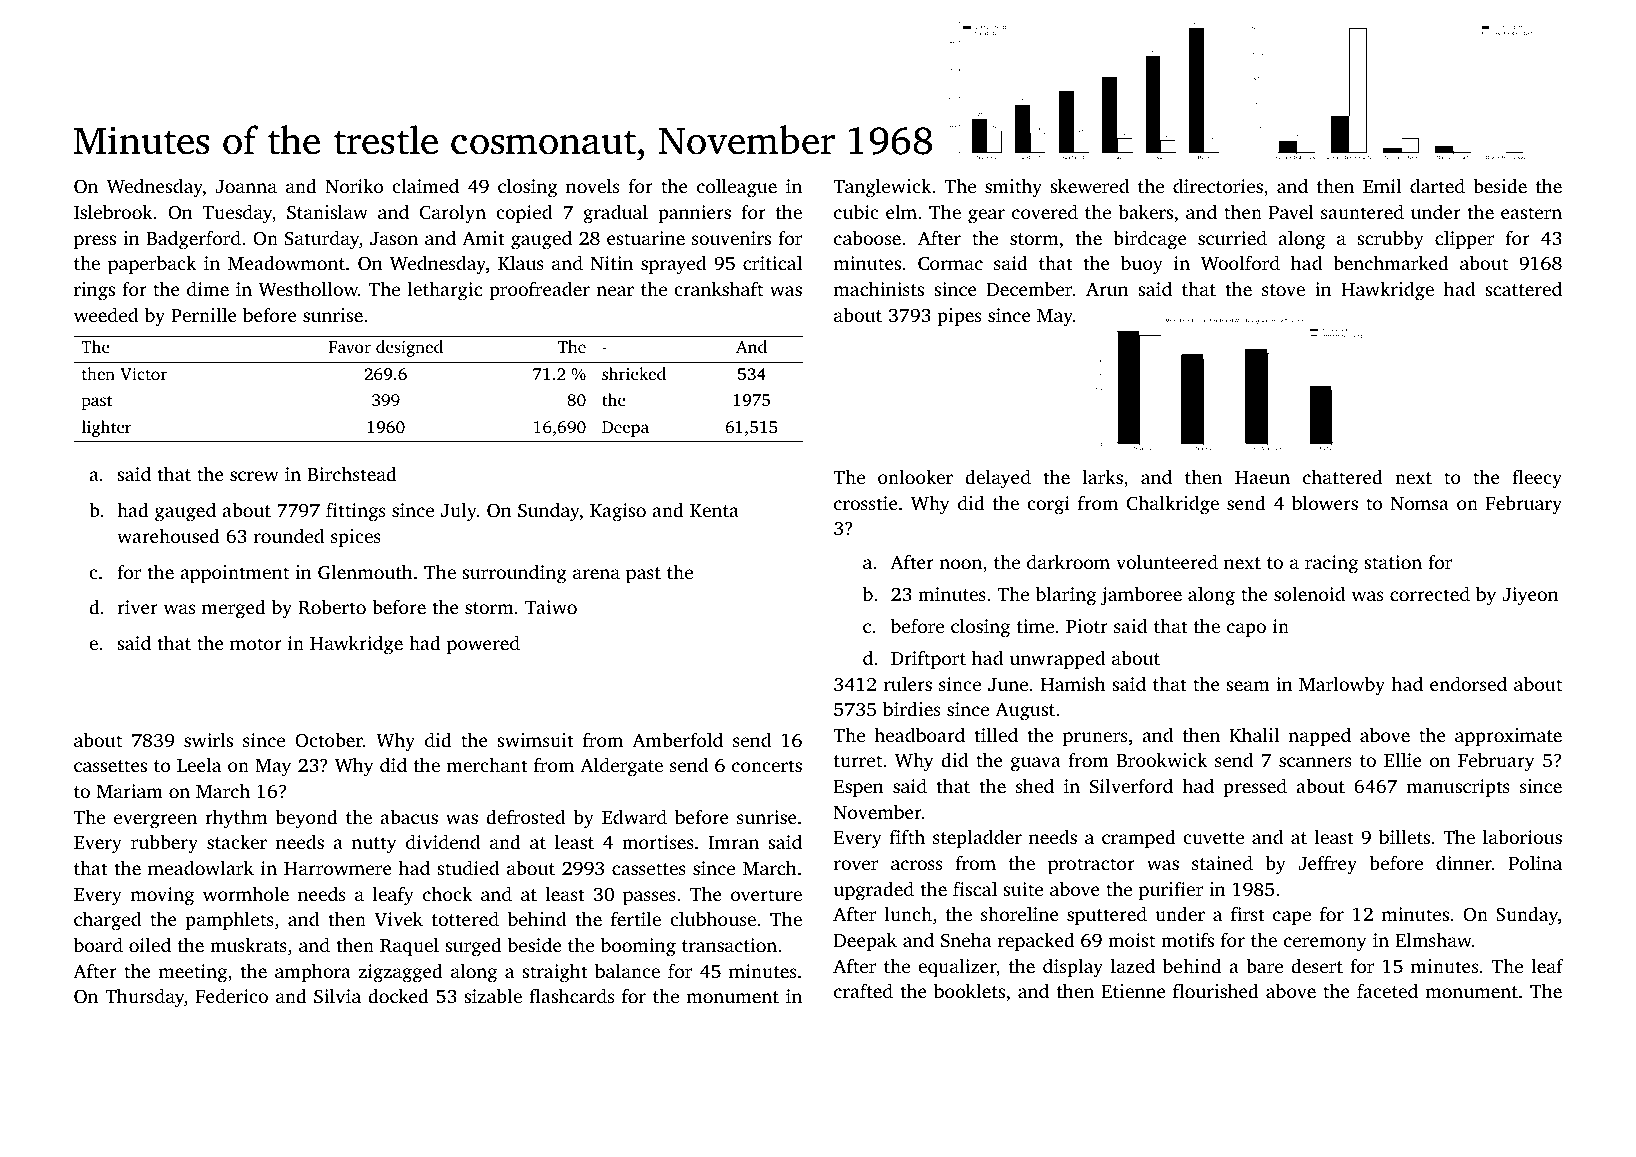 Image resolution: width=1636 pixels, height=1157 pixels. Describe the element at coordinates (113, 211) in the screenshot. I see `Islebrook` at that location.
